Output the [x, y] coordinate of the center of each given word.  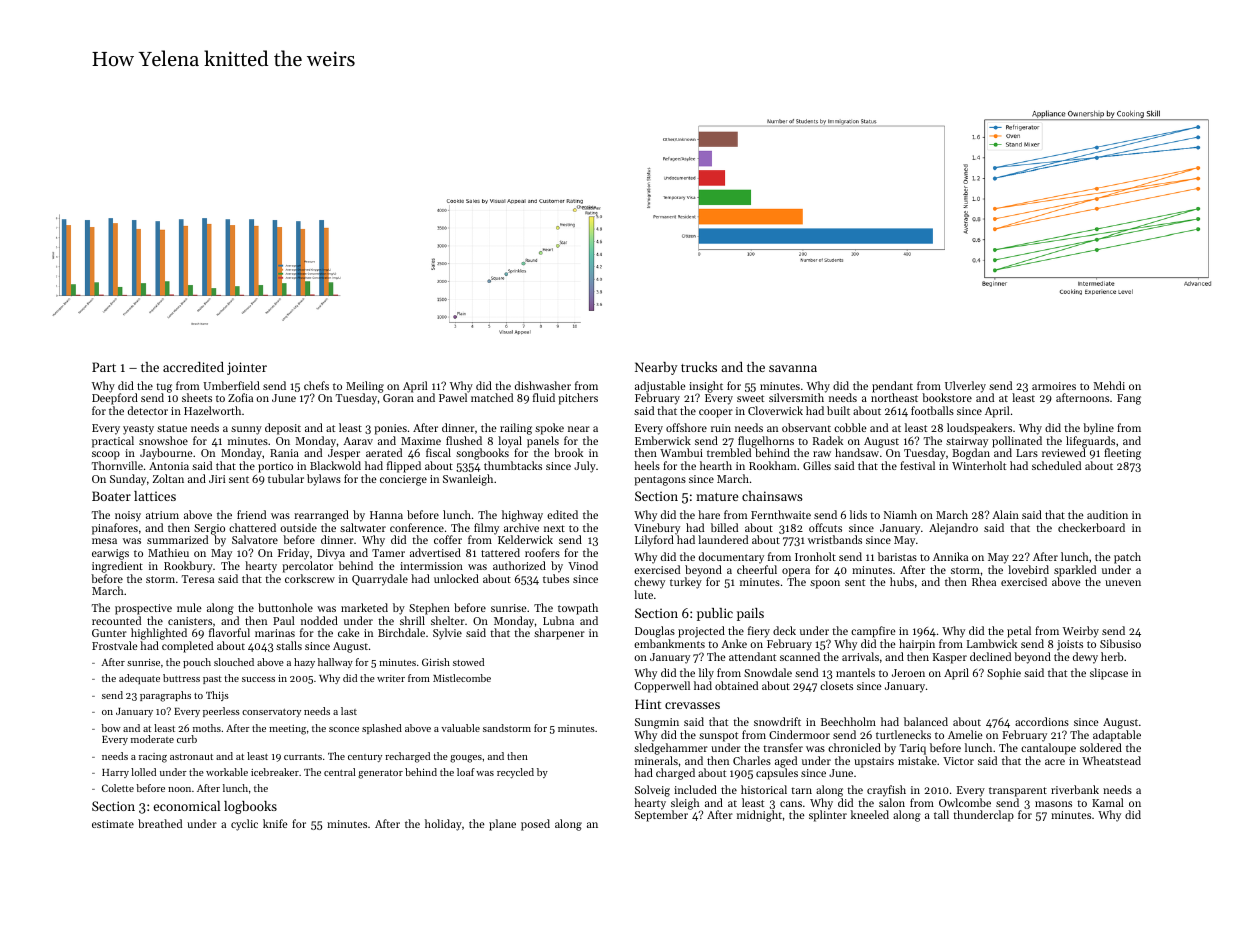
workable [227, 772]
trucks [699, 367]
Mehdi [1109, 385]
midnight [759, 816]
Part [104, 367]
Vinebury [657, 529]
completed [187, 647]
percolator [307, 567]
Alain [1005, 514]
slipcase [1109, 674]
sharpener [559, 634]
